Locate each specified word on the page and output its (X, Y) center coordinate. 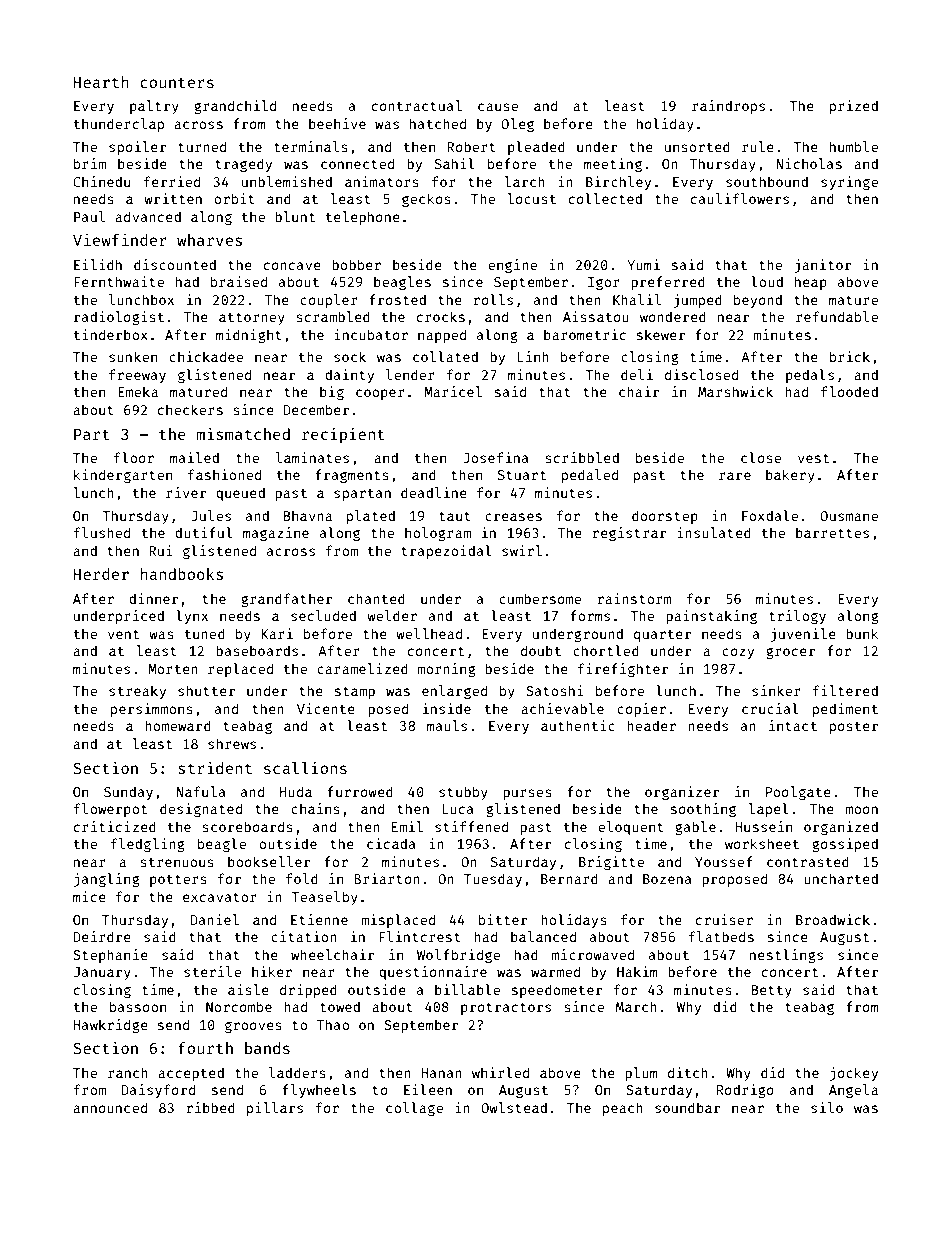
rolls (493, 299)
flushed (102, 532)
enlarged (454, 692)
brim (90, 163)
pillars (275, 1109)
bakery (790, 476)
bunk (862, 633)
